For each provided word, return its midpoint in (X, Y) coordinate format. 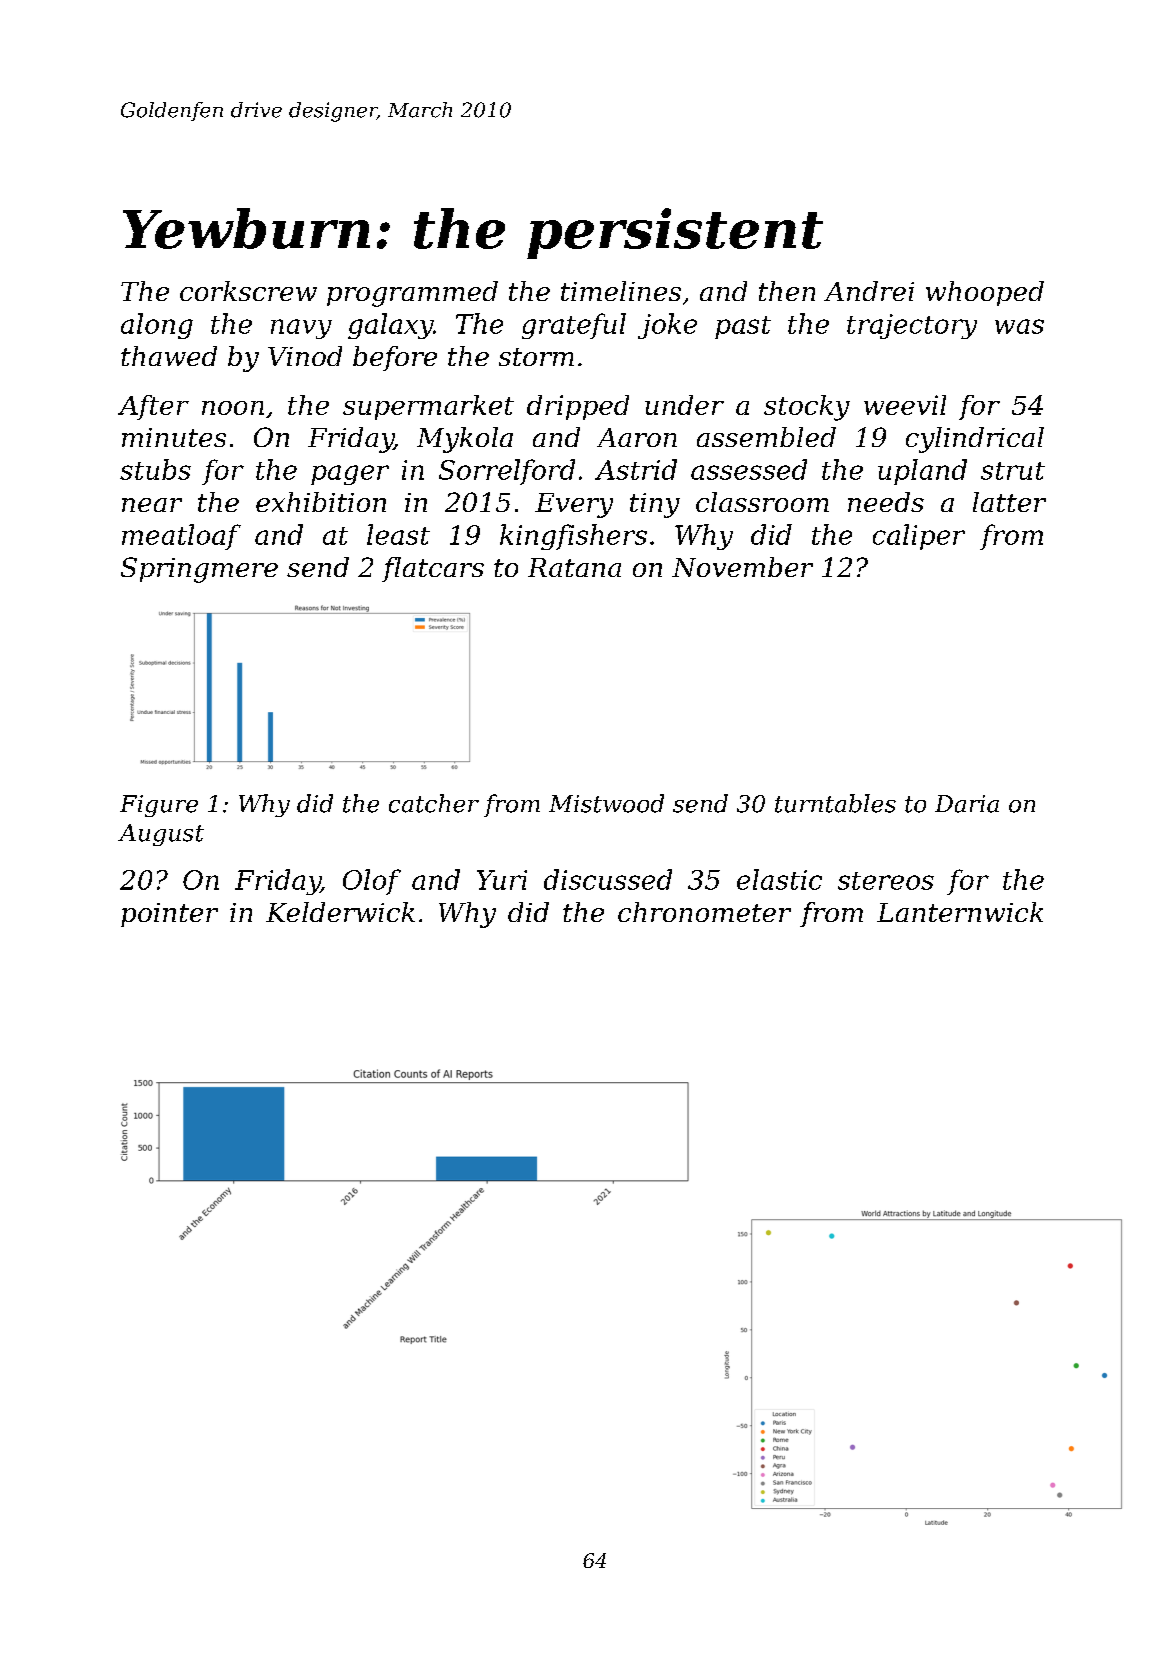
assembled (766, 437)
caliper (919, 537)
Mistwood (606, 803)
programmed (412, 294)
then (787, 291)
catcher (434, 803)
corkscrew (248, 291)
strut (1013, 471)
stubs (155, 469)
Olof (372, 882)
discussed (608, 879)
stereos (886, 881)
